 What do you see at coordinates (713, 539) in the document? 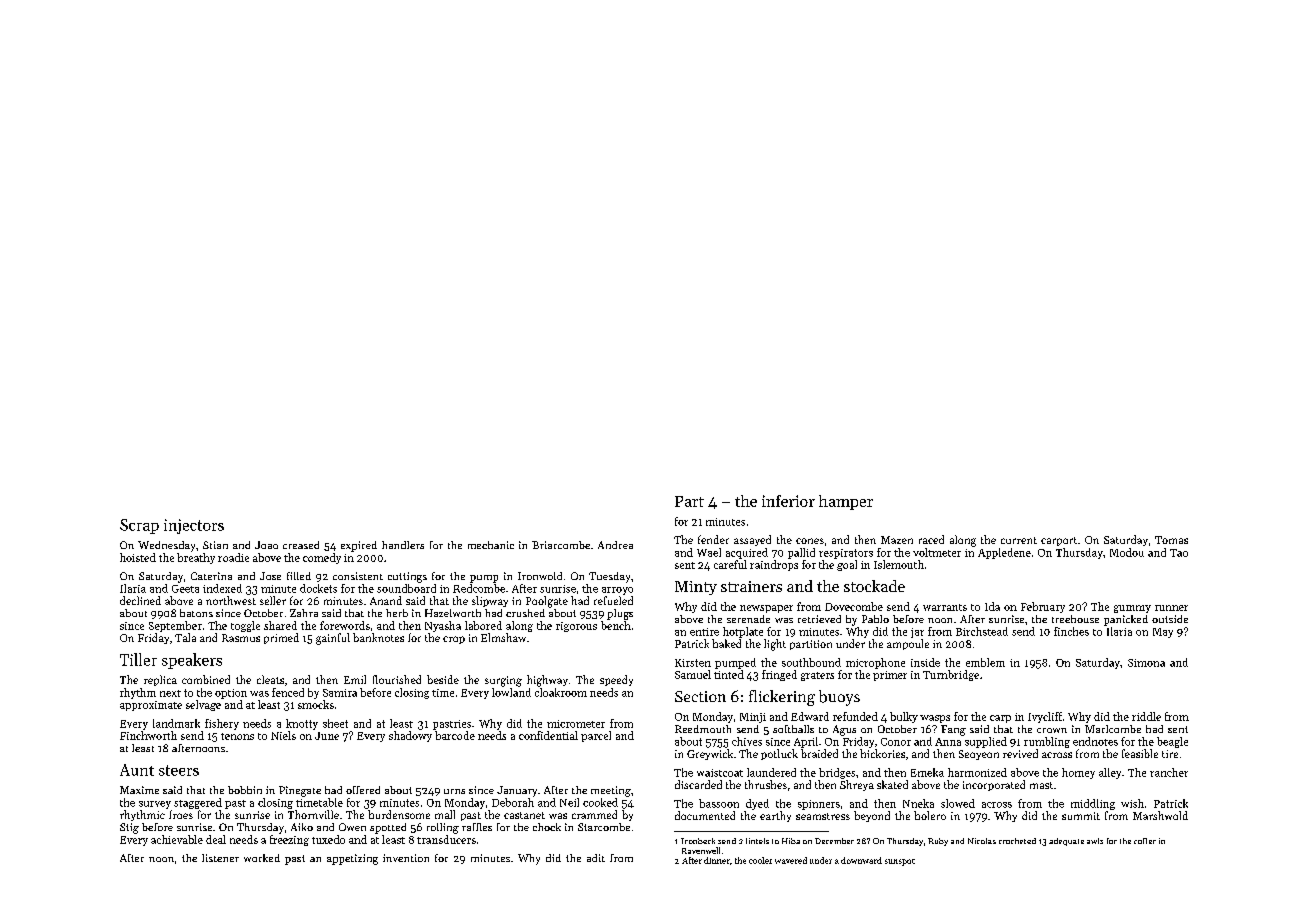
I see `fender` at bounding box center [713, 539].
